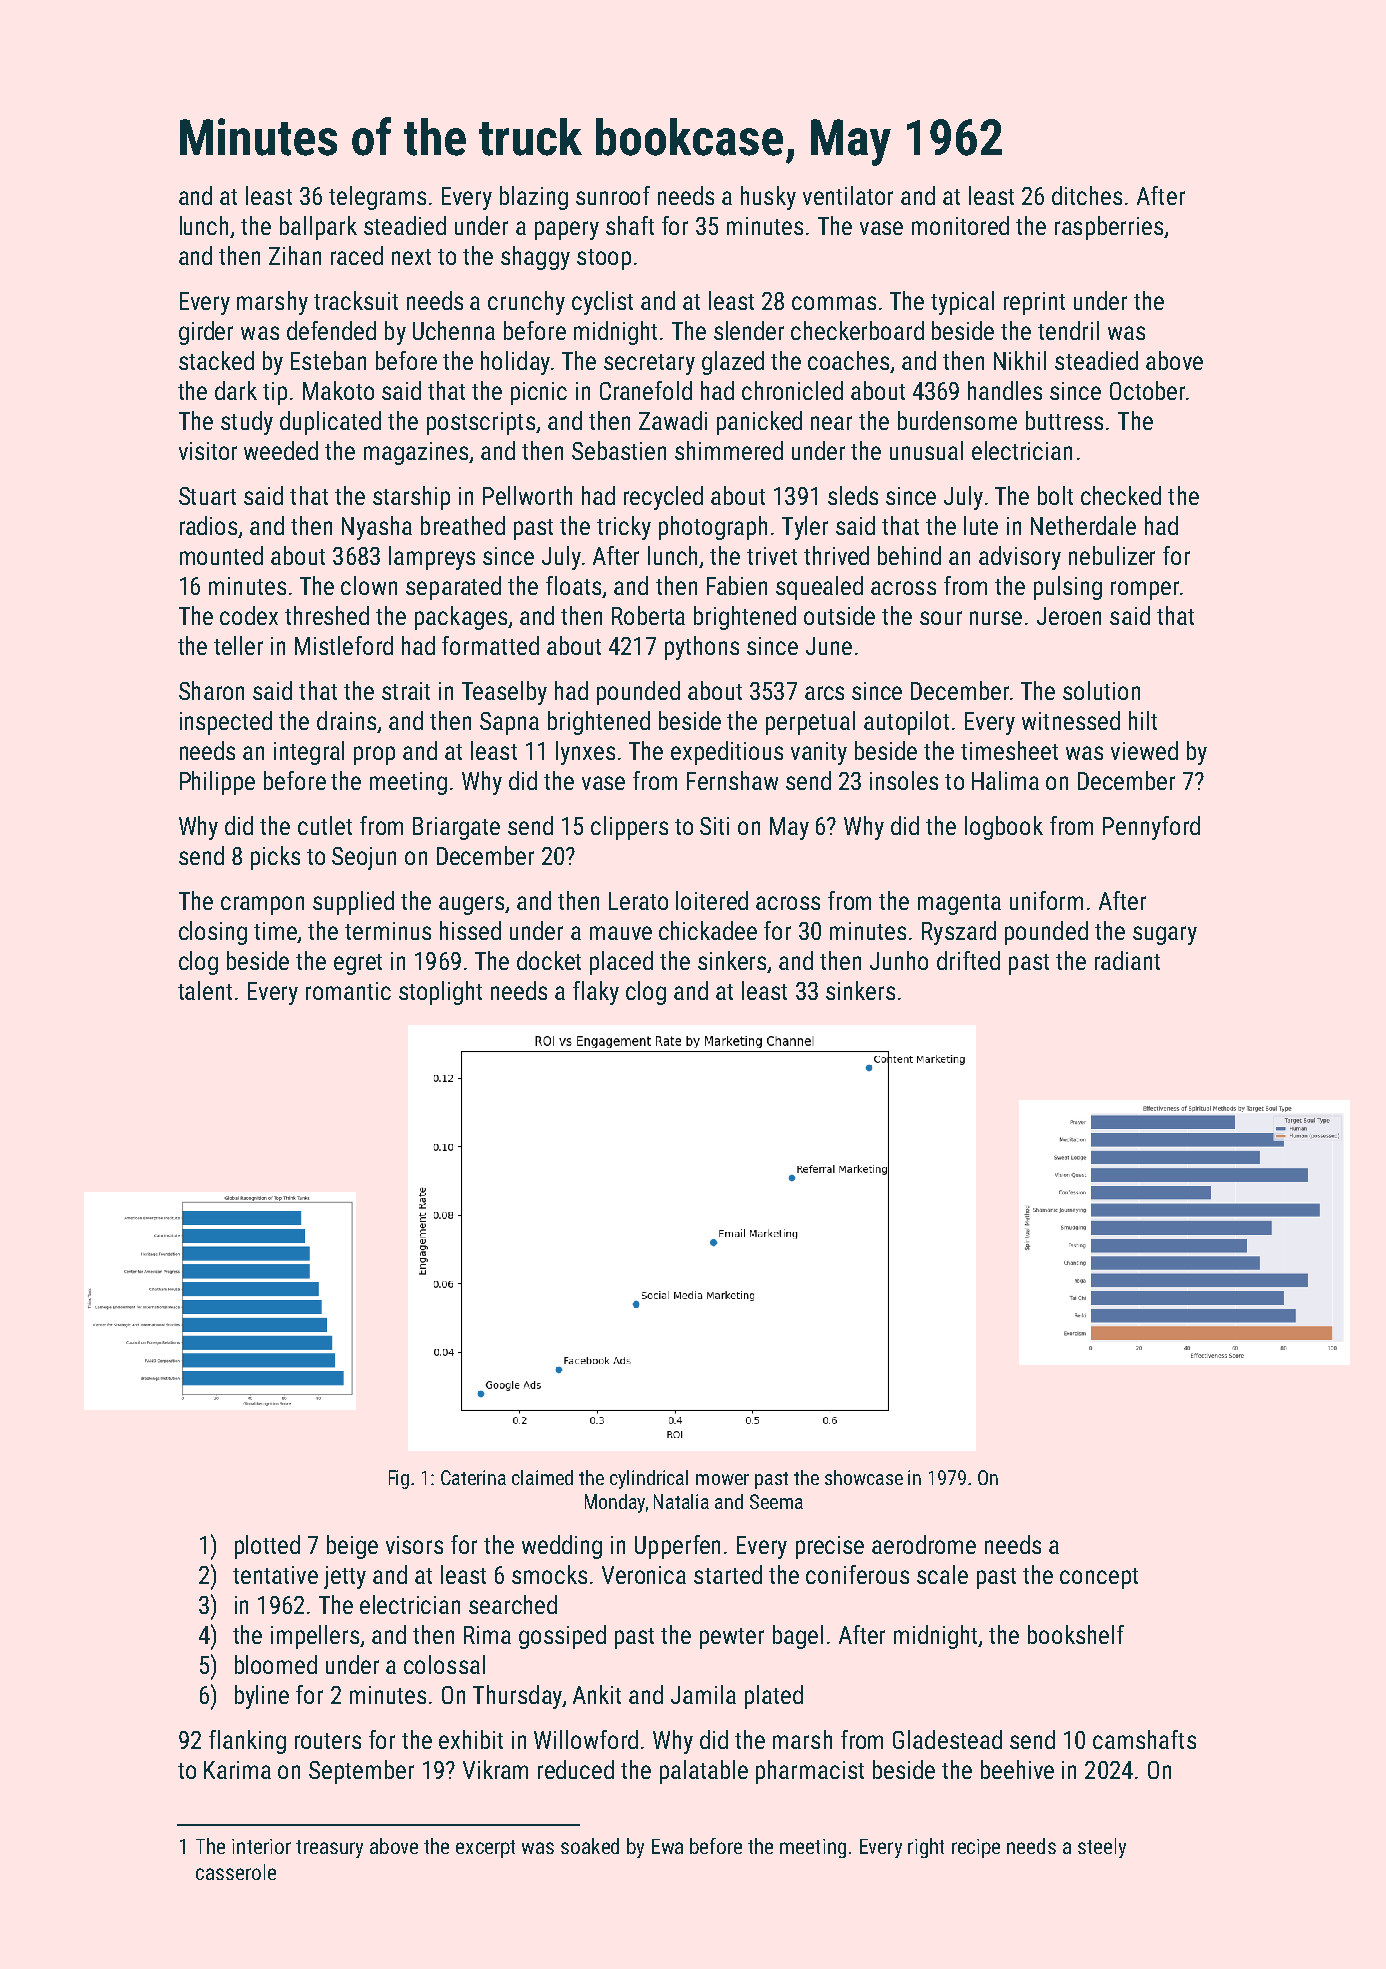 Image resolution: width=1386 pixels, height=1969 pixels. Describe the element at coordinates (318, 228) in the screenshot. I see `ballpark` at that location.
